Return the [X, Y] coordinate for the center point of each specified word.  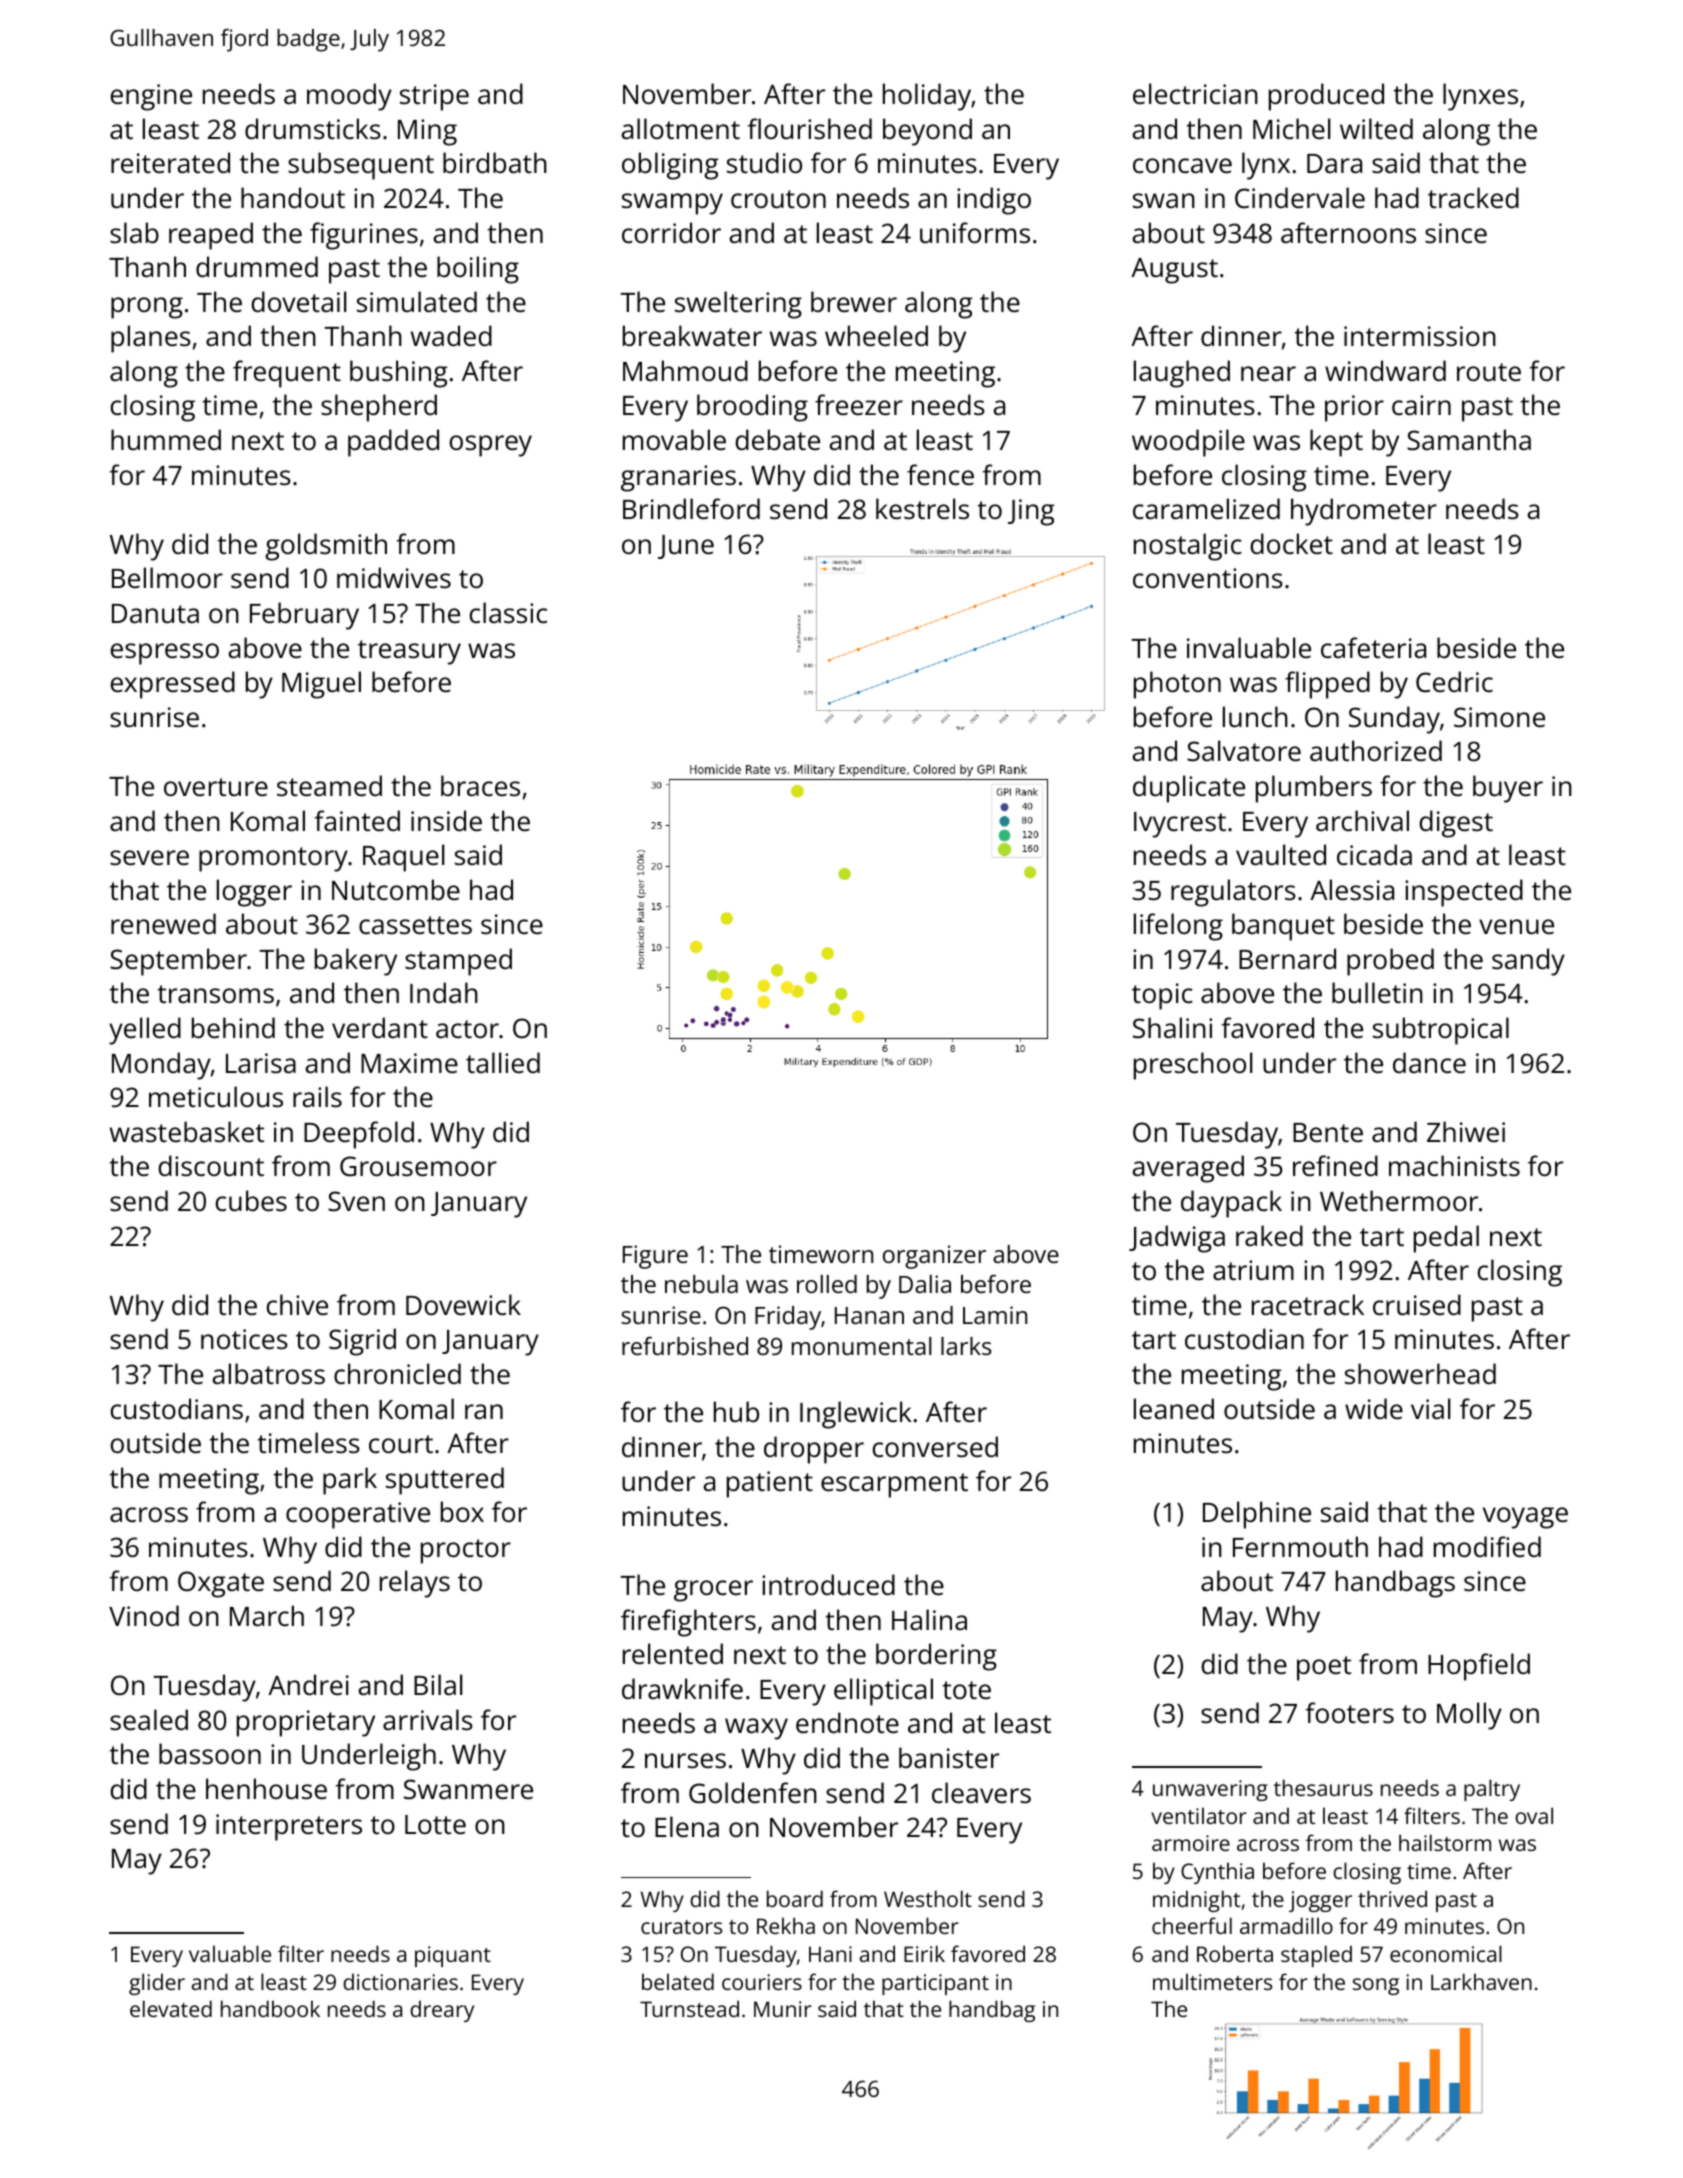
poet [1324, 1668]
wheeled [876, 335]
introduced [828, 1584]
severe [149, 858]
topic [1162, 996]
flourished [809, 128]
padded [393, 443]
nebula [701, 1284]
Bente [1328, 1132]
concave [1182, 166]
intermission [1420, 336]
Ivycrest [1180, 825]
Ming [427, 132]
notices [244, 1339]
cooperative [358, 1515]
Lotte [435, 1825]
